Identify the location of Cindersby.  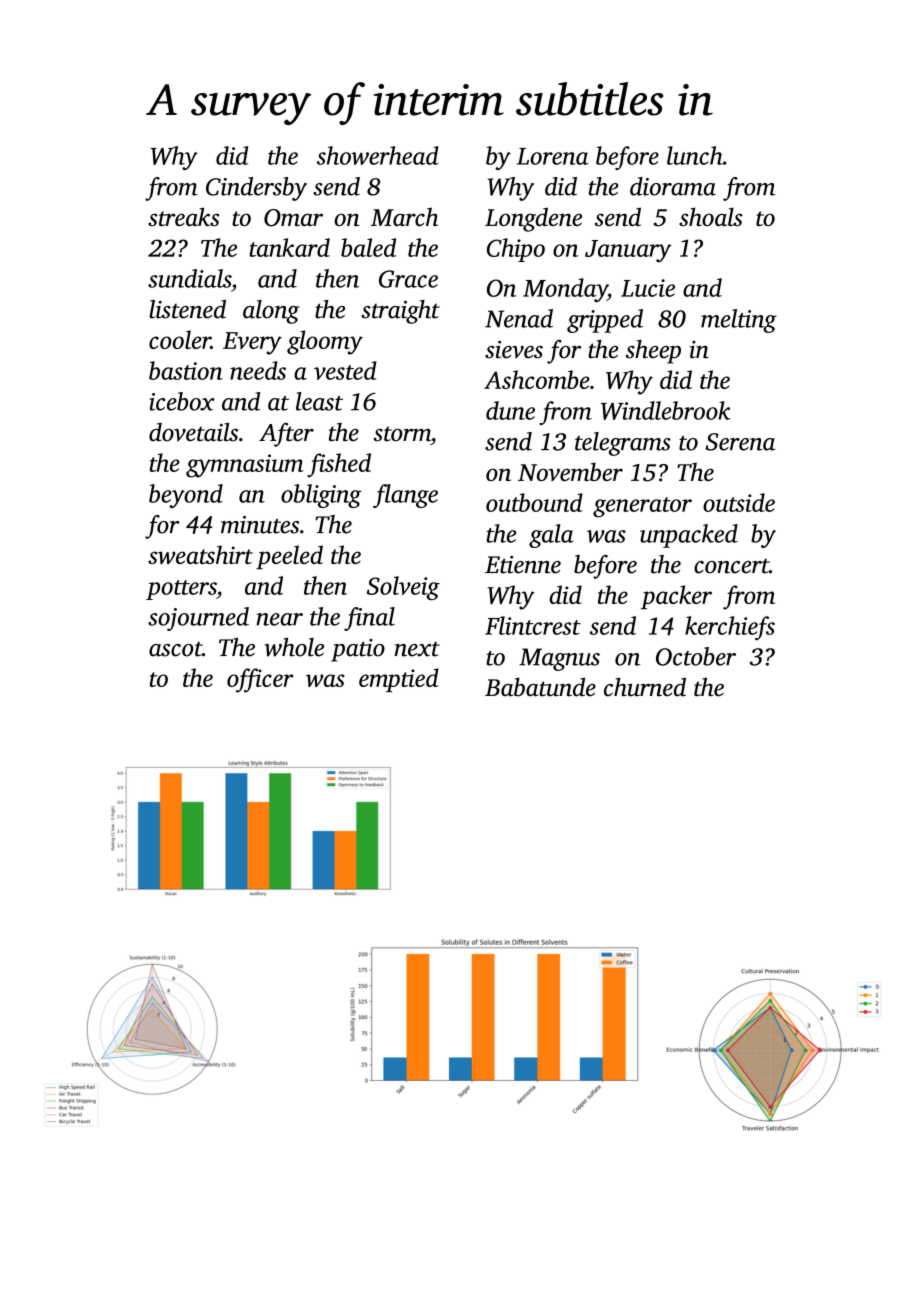
(256, 189).
